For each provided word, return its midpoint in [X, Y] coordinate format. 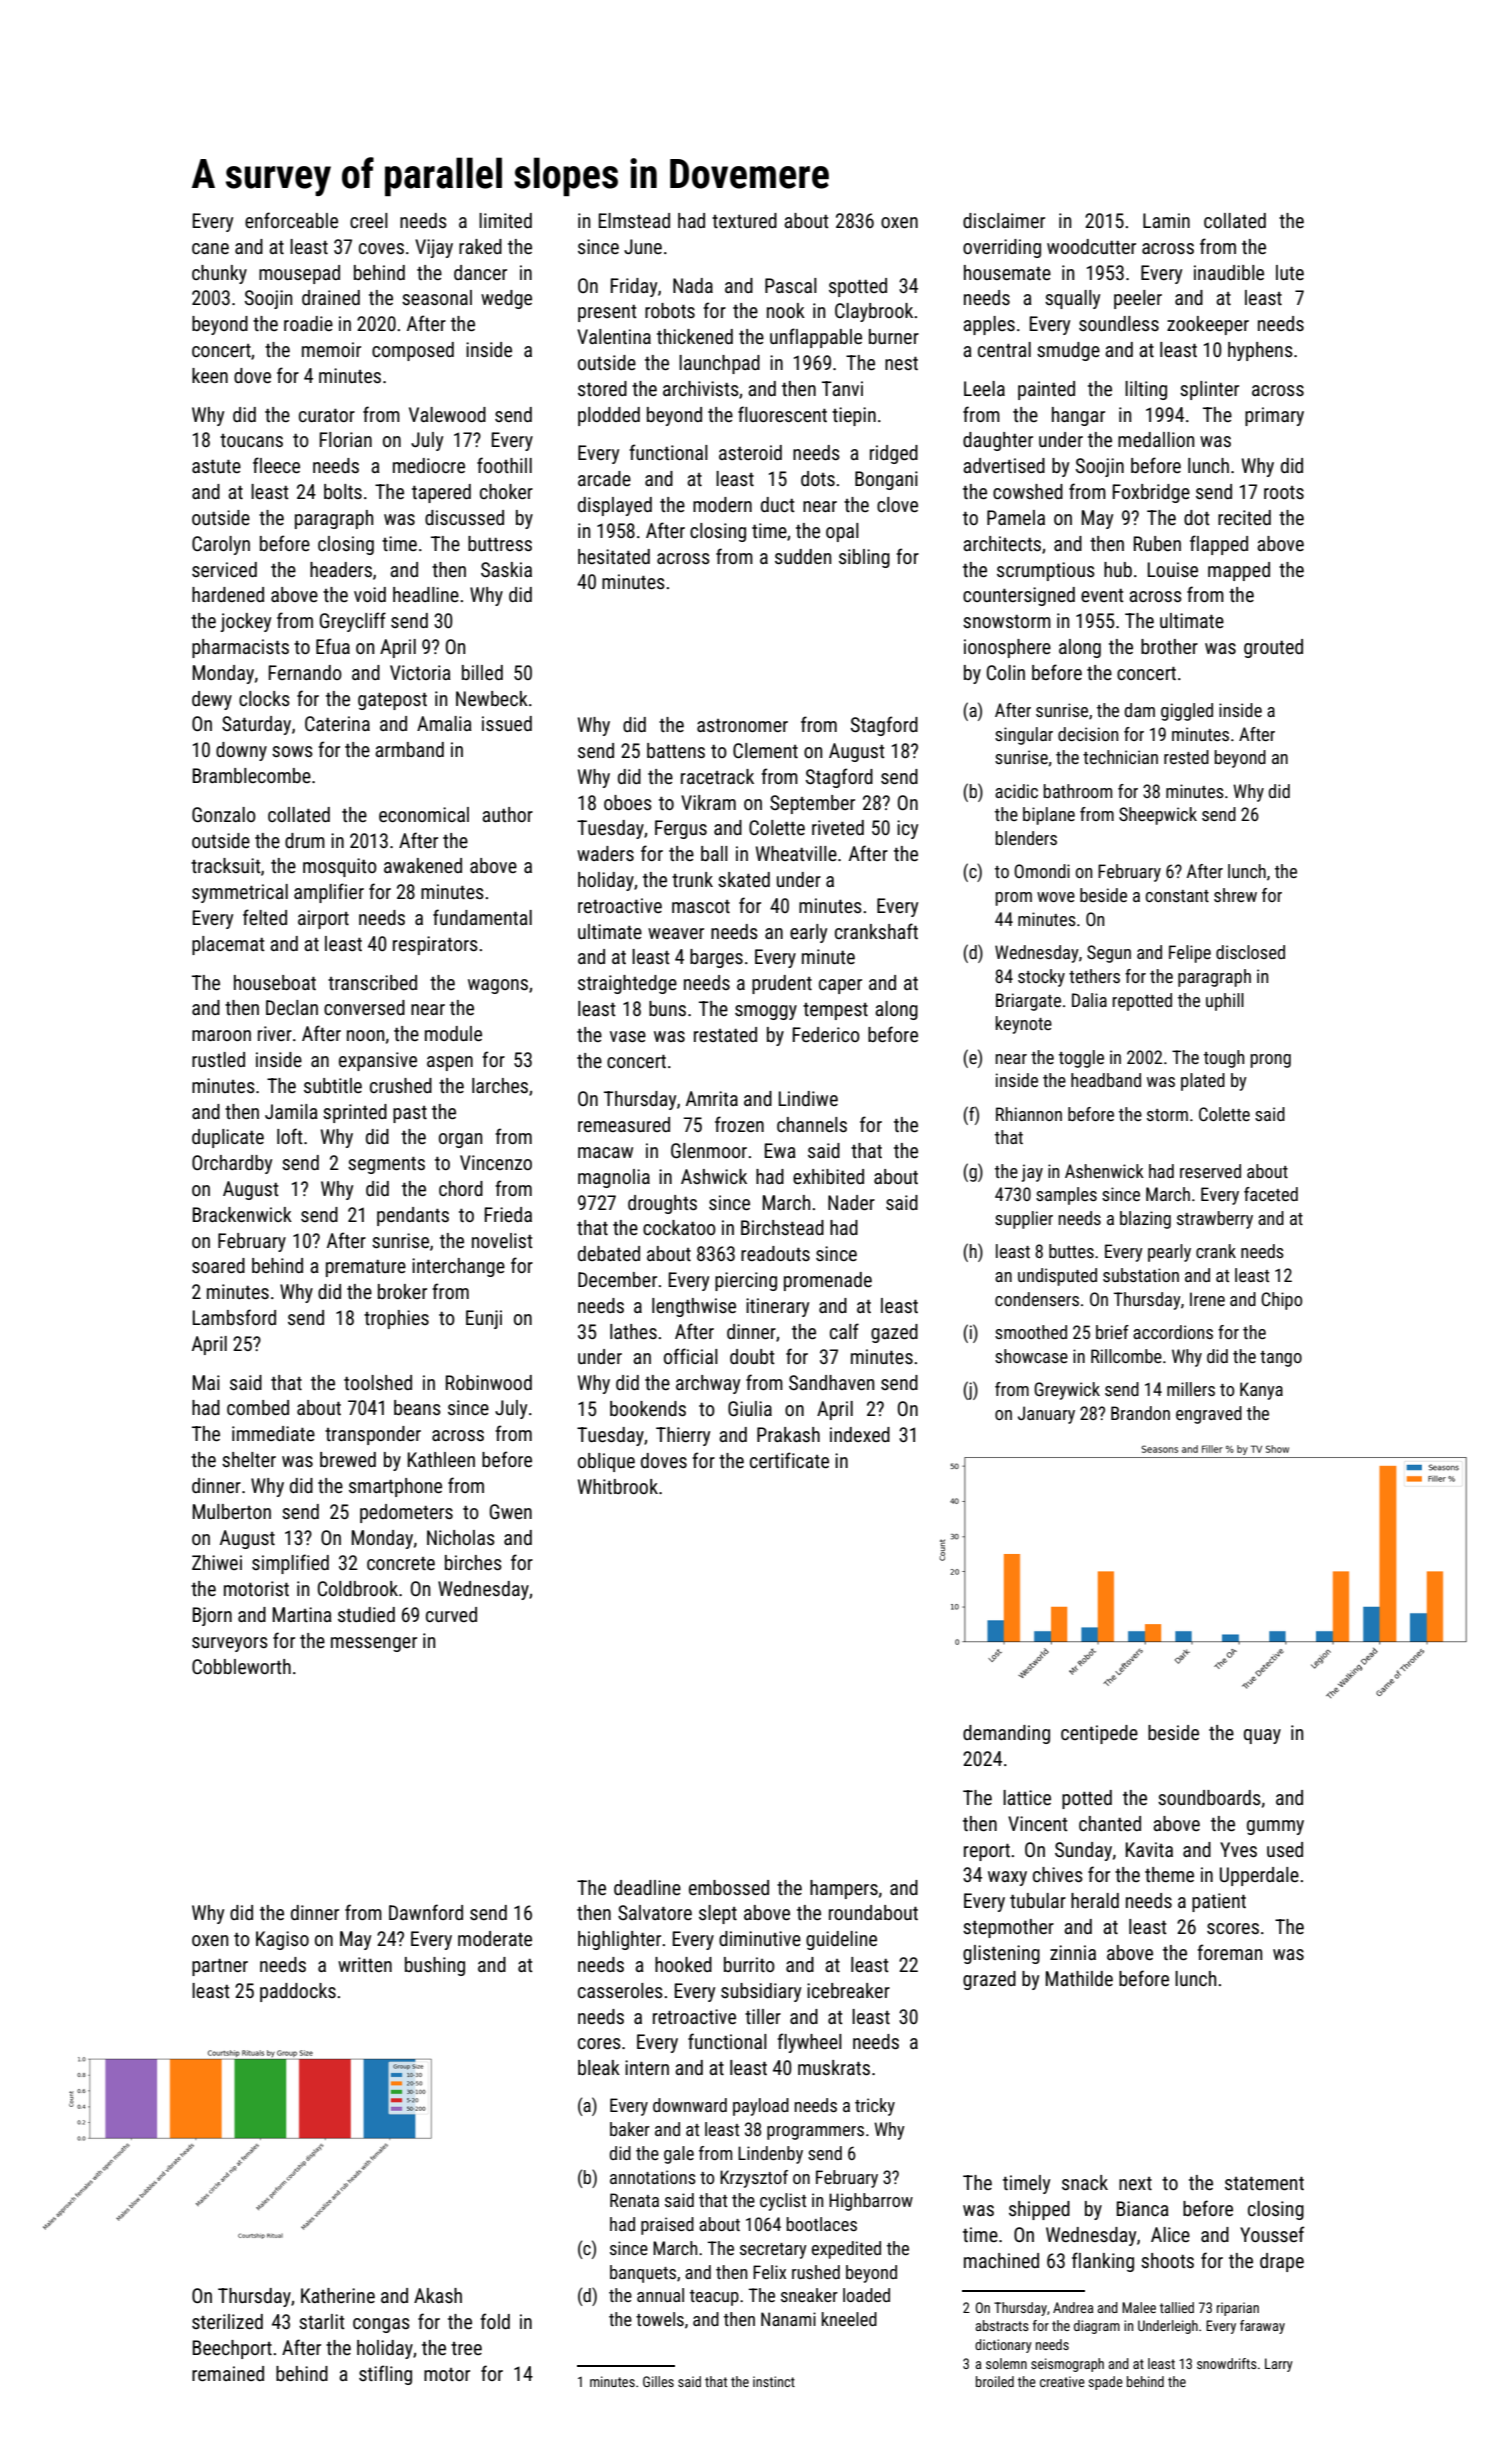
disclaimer [1004, 220]
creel [369, 220]
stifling [385, 2375]
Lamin [1166, 220]
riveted [838, 827]
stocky [1041, 978]
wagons [498, 986]
